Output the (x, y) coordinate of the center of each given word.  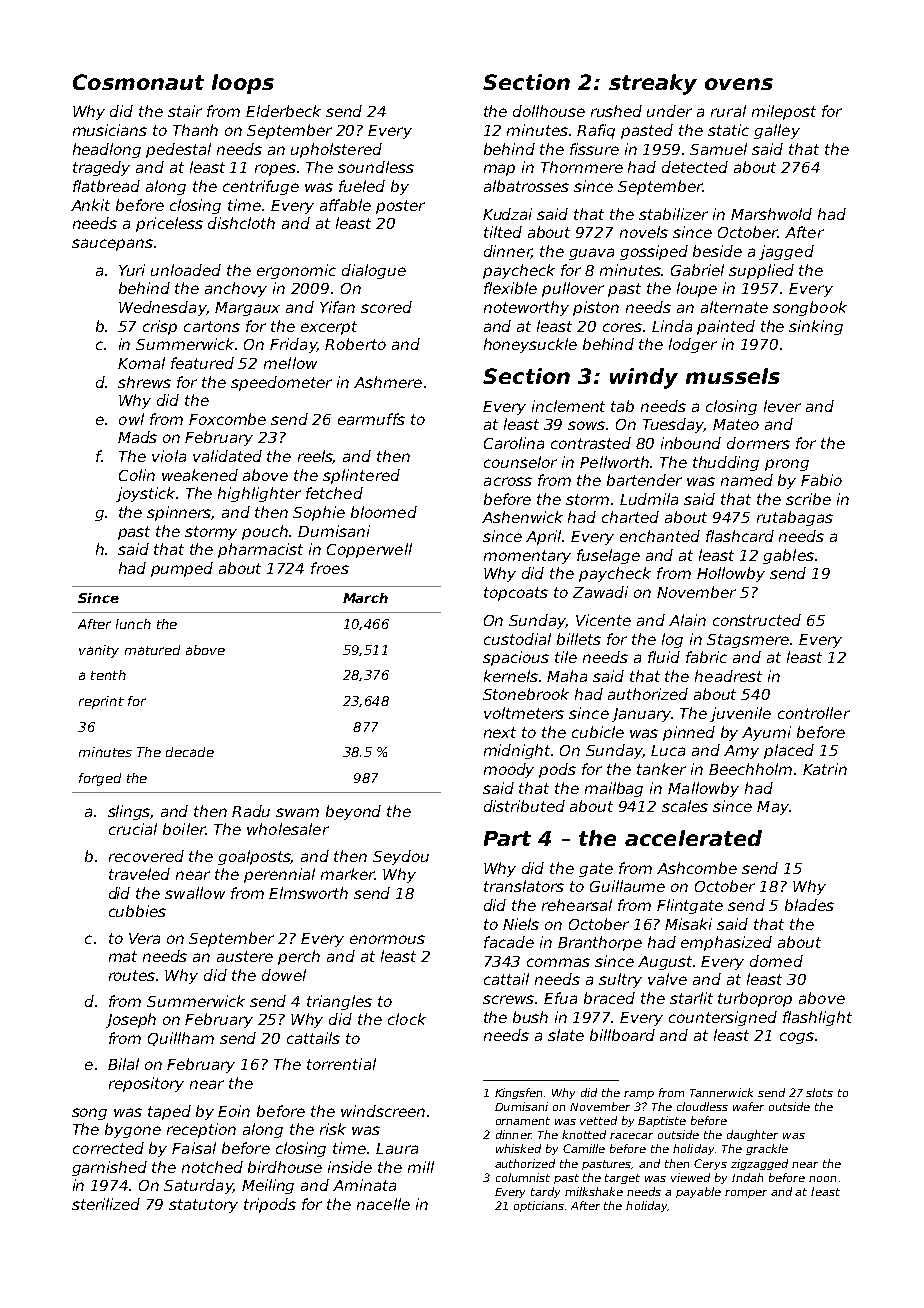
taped (169, 1112)
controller (814, 713)
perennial (279, 875)
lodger (693, 345)
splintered (361, 476)
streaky (653, 84)
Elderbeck (283, 111)
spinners (179, 513)
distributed (524, 806)
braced (609, 998)
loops (243, 84)
